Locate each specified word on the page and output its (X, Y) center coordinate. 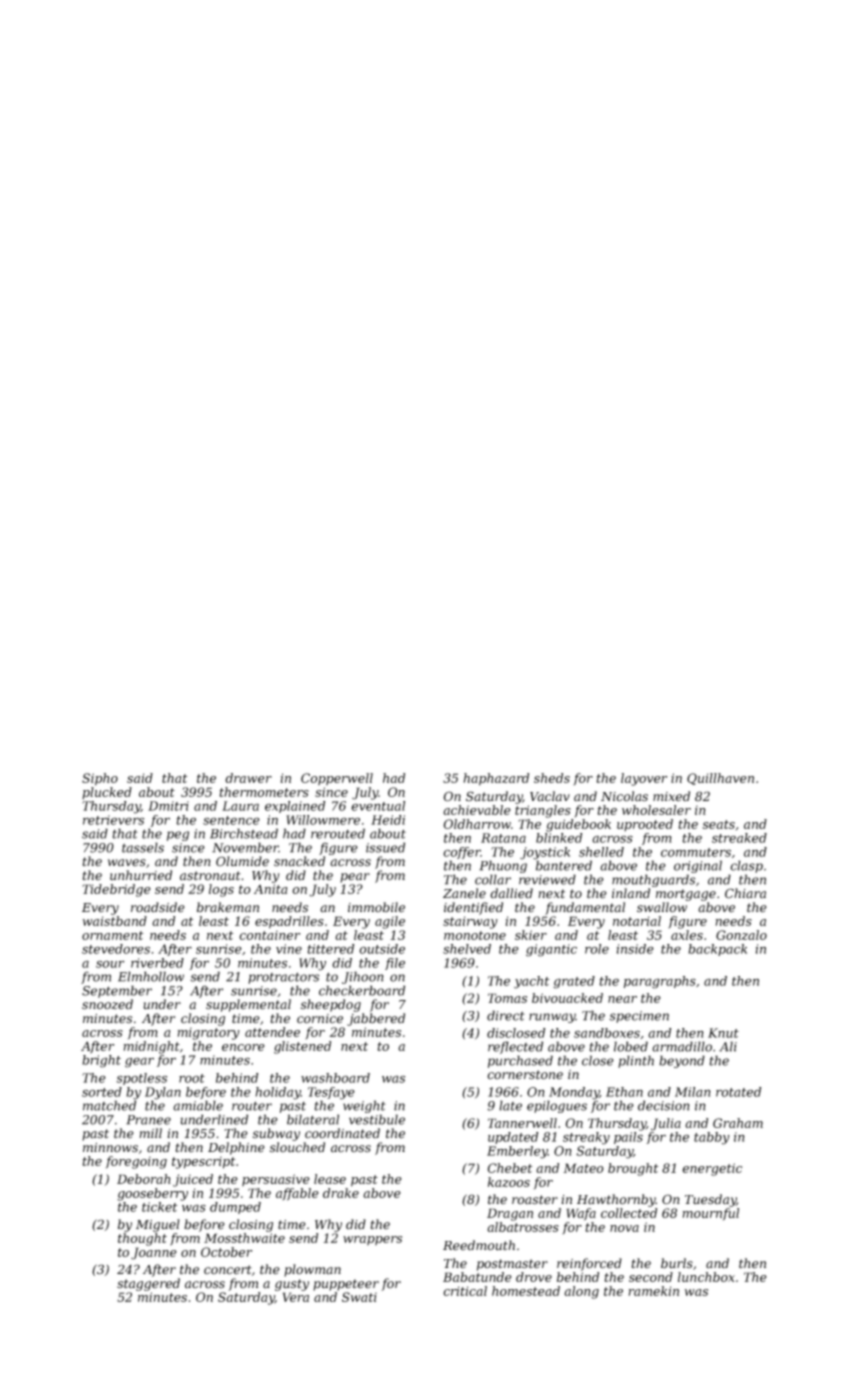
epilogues (557, 1106)
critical (465, 1291)
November (245, 847)
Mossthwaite (244, 1238)
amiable (198, 1105)
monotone (475, 935)
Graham (738, 1123)
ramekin (654, 1291)
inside (635, 949)
